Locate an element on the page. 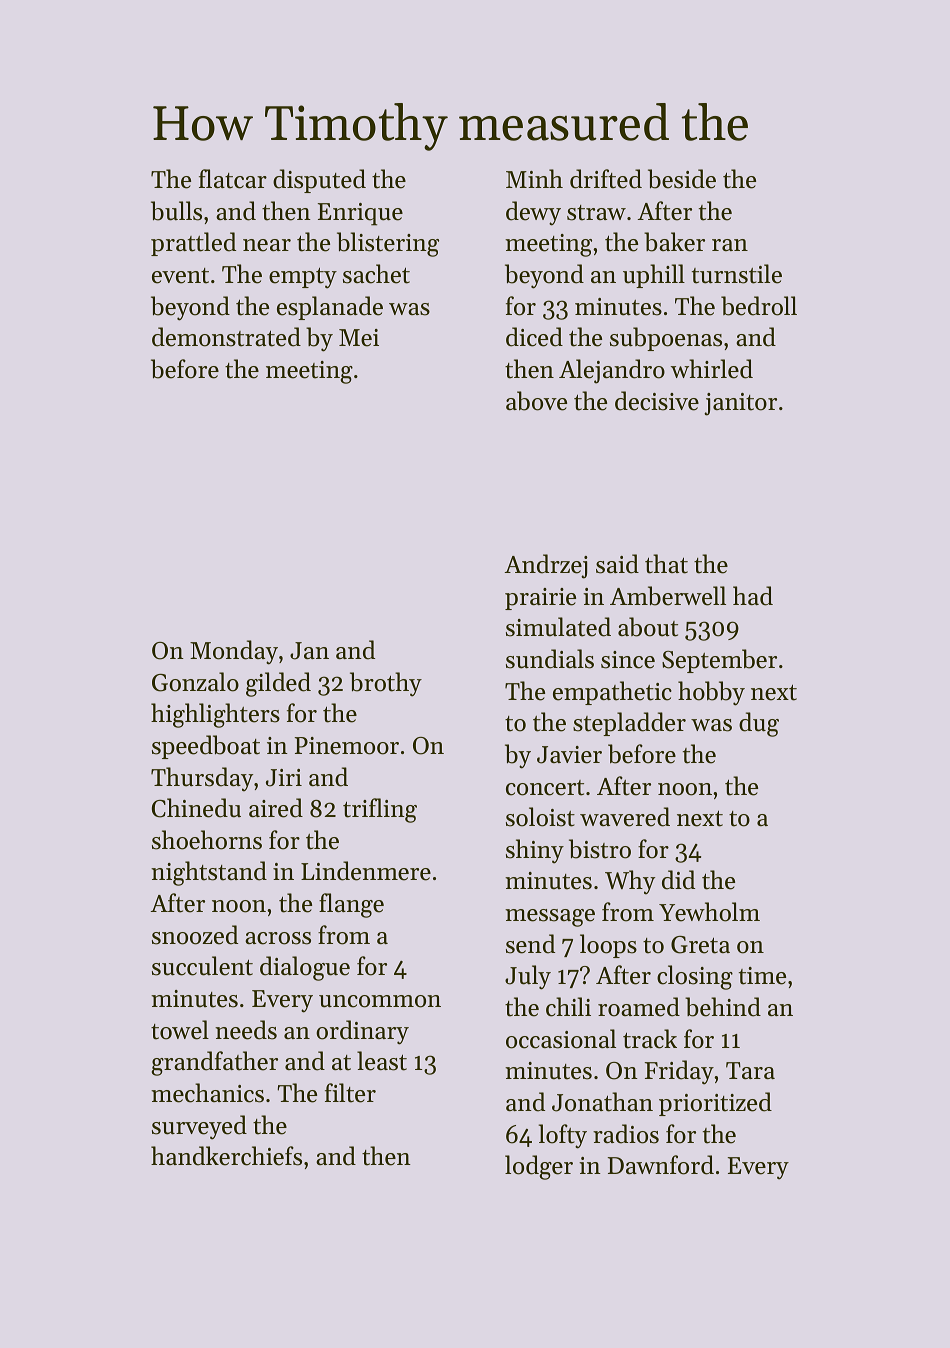 This document has height=1348, width=950. Yewholm is located at coordinates (709, 912).
